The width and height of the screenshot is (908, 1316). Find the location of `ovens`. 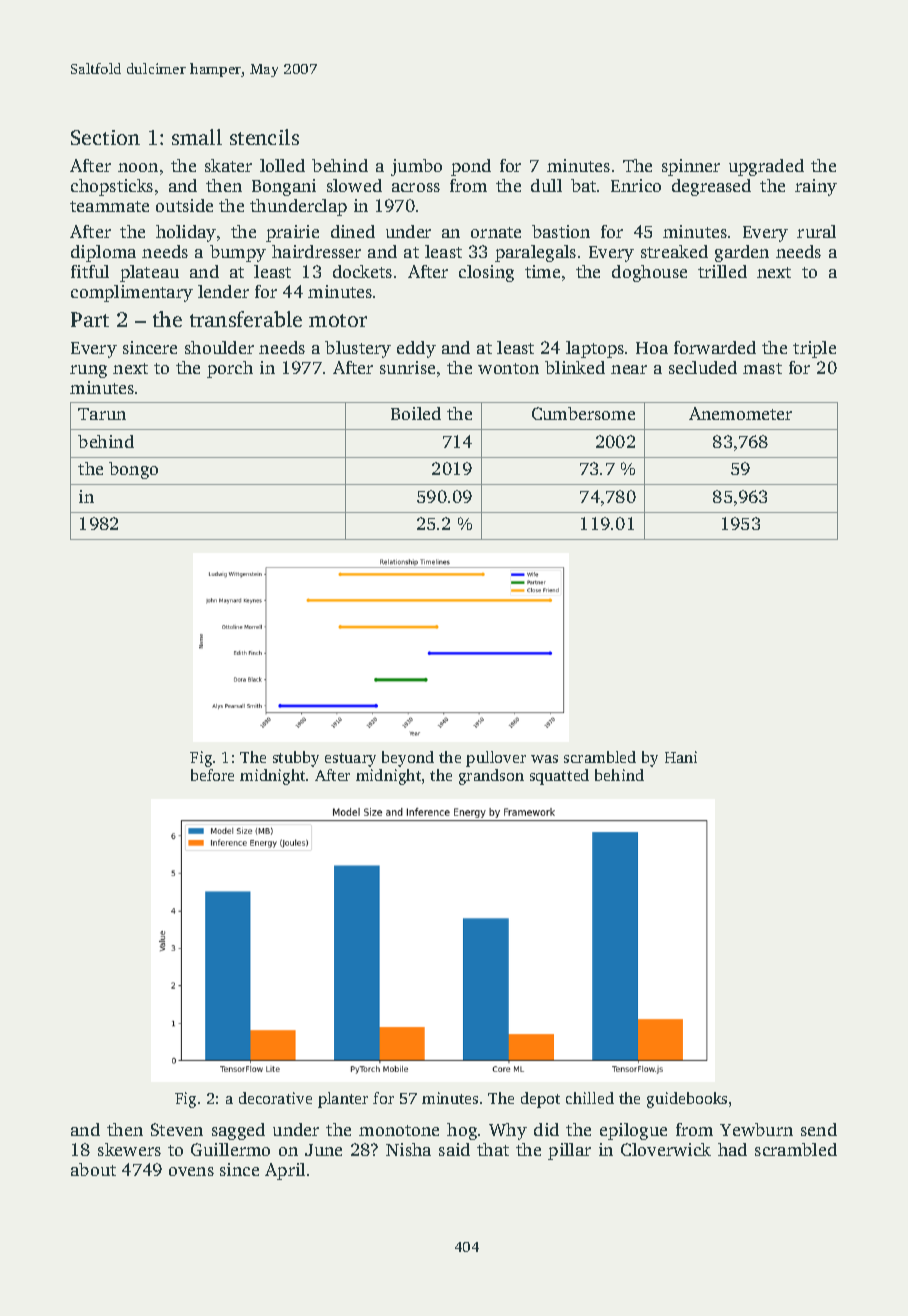

ovens is located at coordinates (191, 1171).
